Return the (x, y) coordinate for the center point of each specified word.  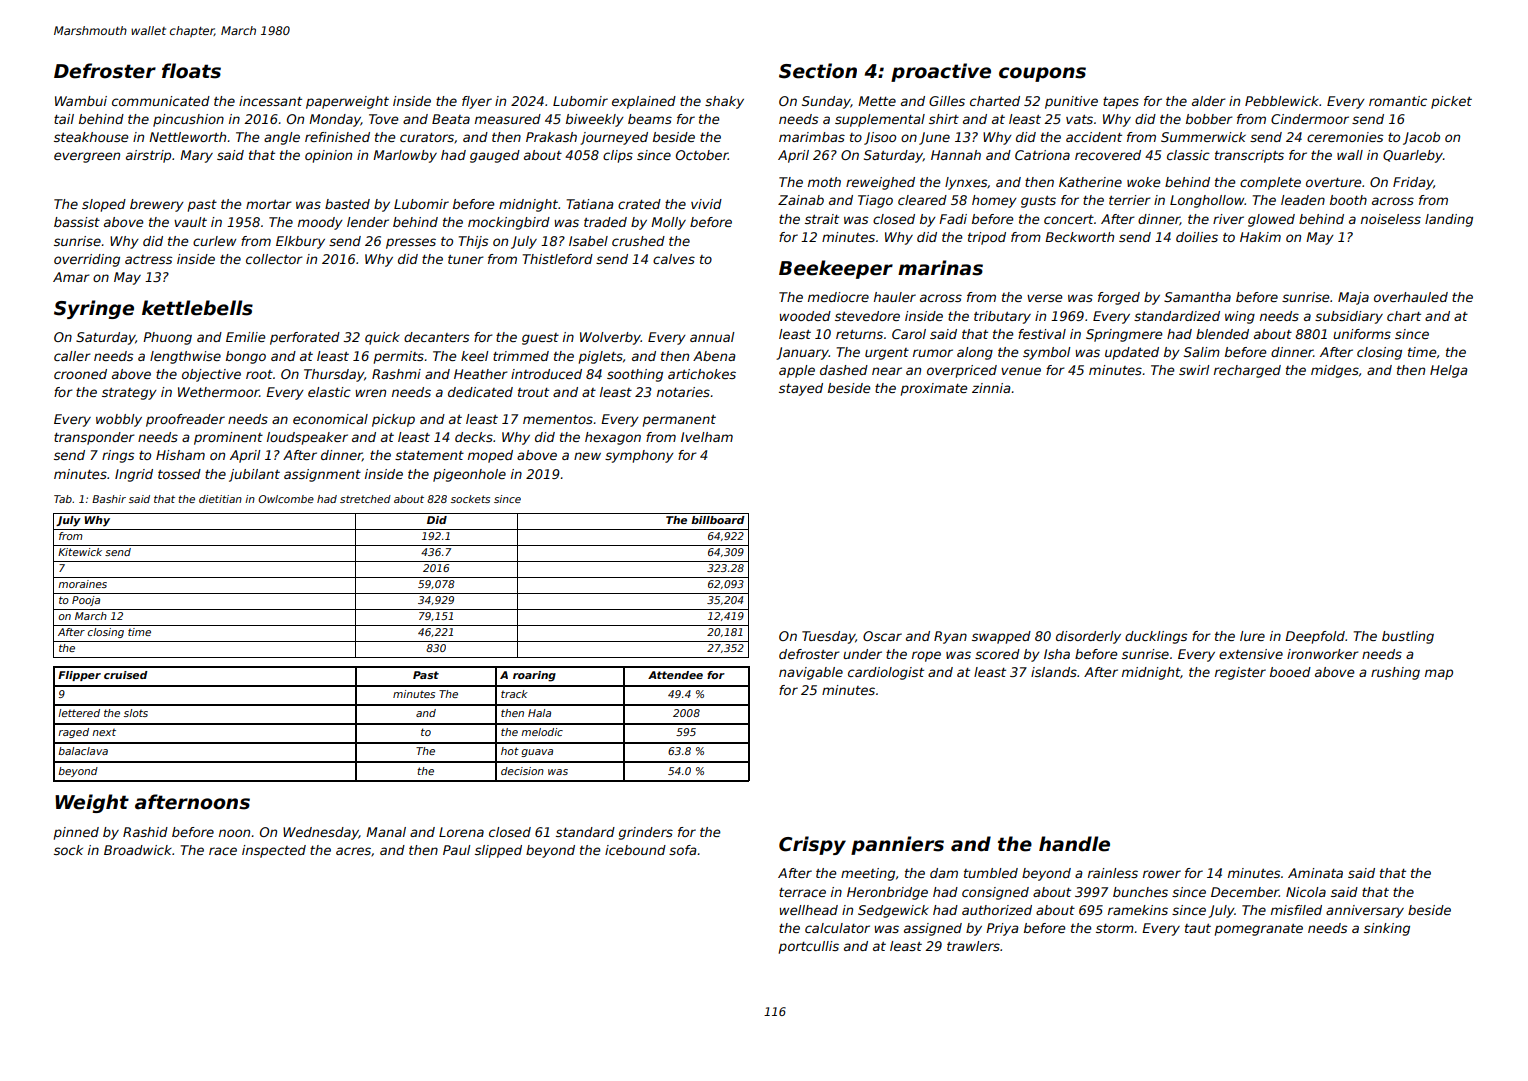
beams (650, 119)
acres (353, 851)
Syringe (94, 309)
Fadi (953, 219)
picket (1451, 102)
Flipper (79, 676)
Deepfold (1315, 637)
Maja (1353, 298)
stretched (365, 499)
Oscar (882, 636)
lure (1252, 636)
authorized (997, 910)
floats (191, 71)
